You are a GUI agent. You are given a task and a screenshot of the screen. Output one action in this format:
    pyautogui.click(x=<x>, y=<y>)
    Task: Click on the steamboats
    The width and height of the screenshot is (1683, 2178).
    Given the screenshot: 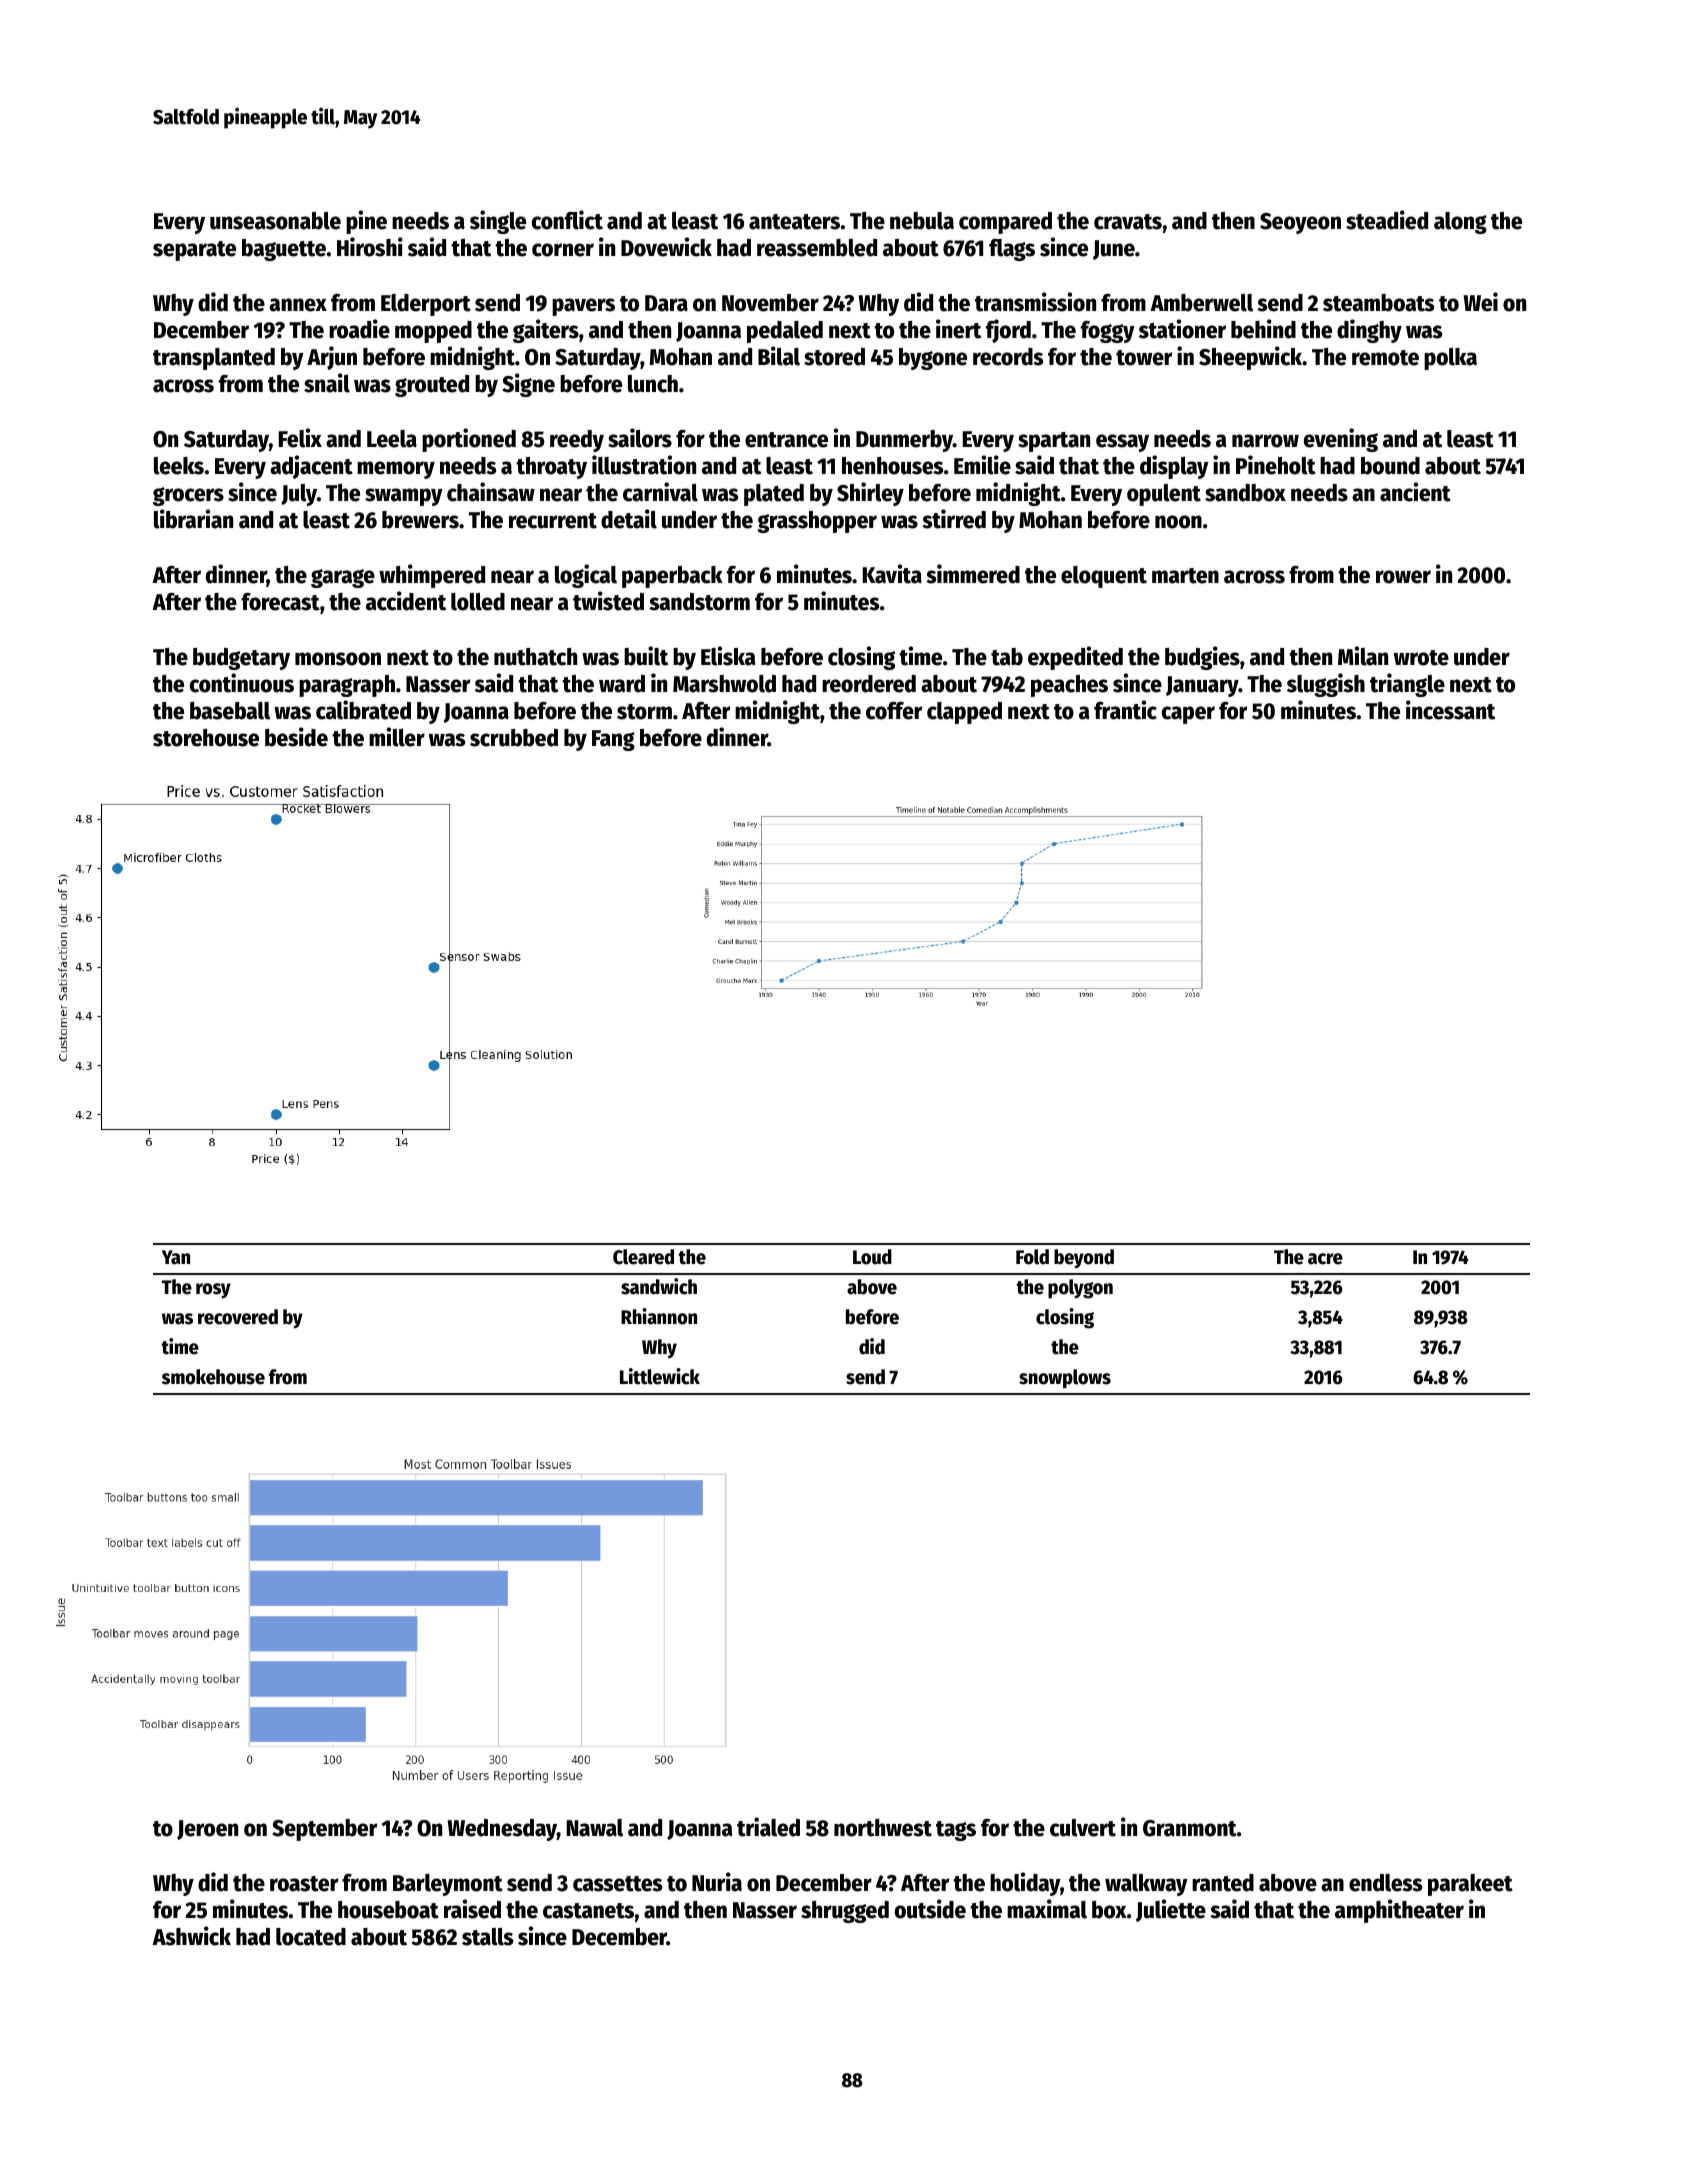 What is the action you would take?
    pyautogui.click(x=1378, y=303)
